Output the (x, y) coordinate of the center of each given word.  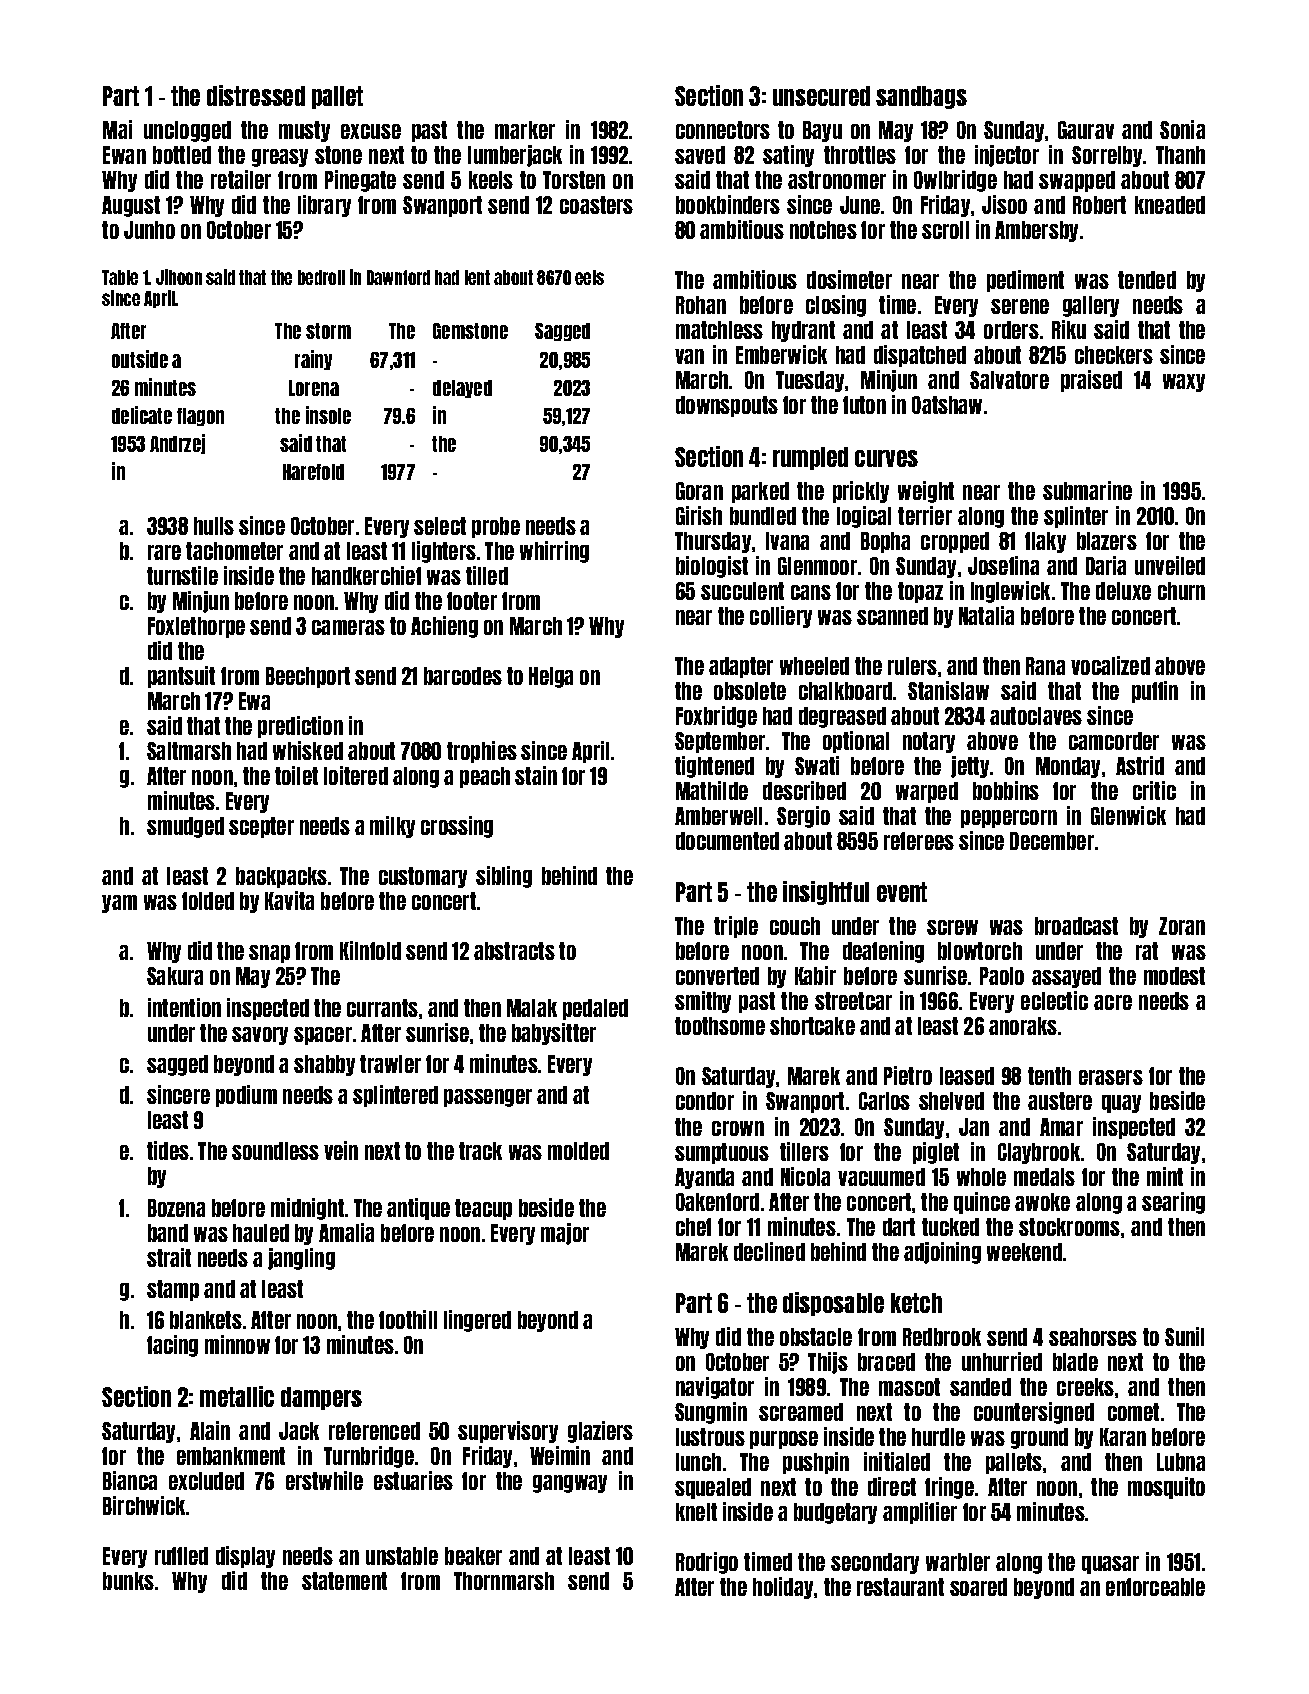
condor (705, 1101)
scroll (945, 230)
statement (344, 1581)
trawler (390, 1064)
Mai (117, 129)
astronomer (837, 180)
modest (1174, 976)
